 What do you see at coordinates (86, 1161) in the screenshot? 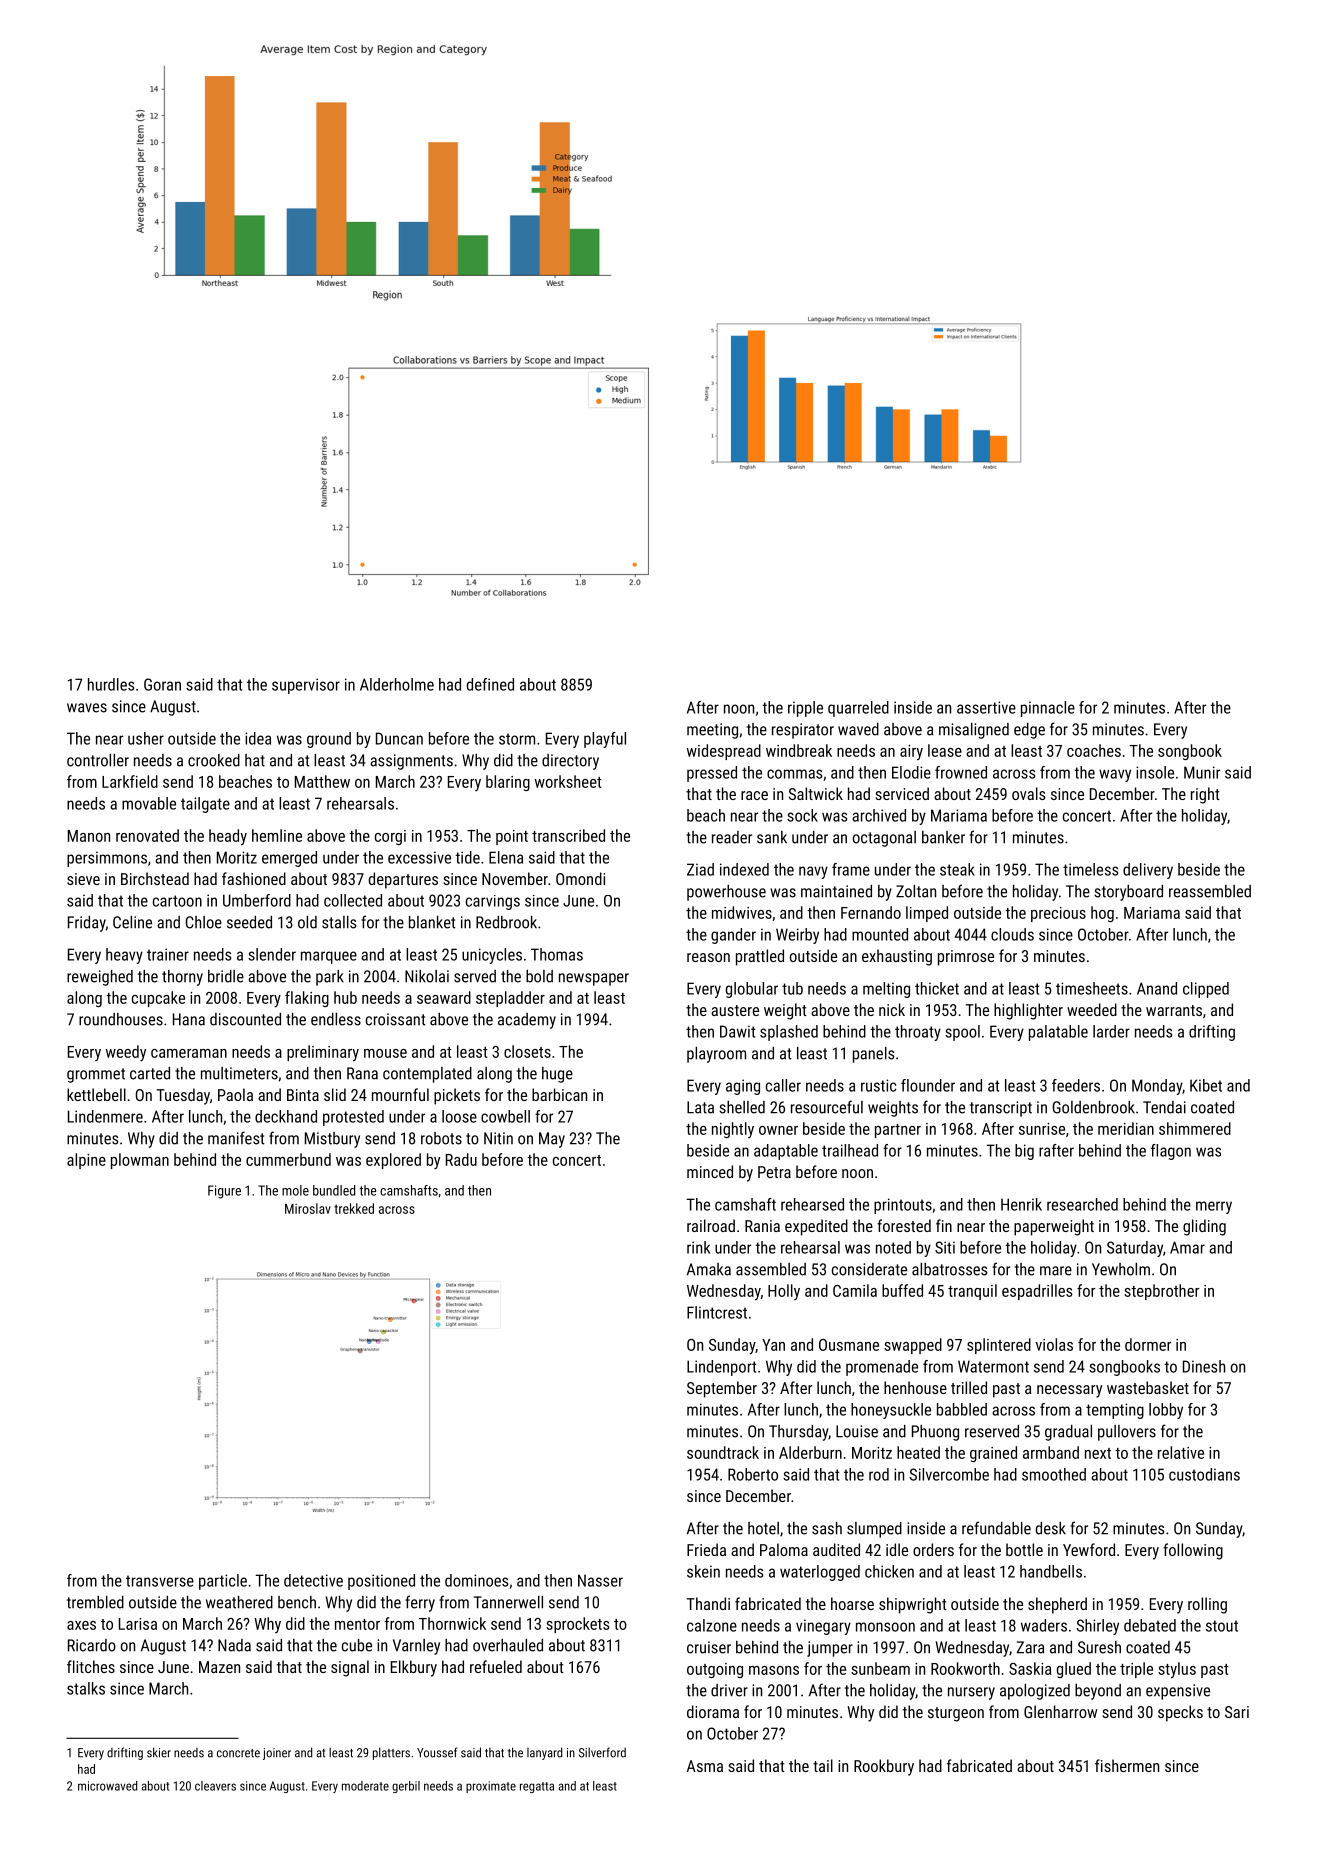
I see `alpine` at bounding box center [86, 1161].
